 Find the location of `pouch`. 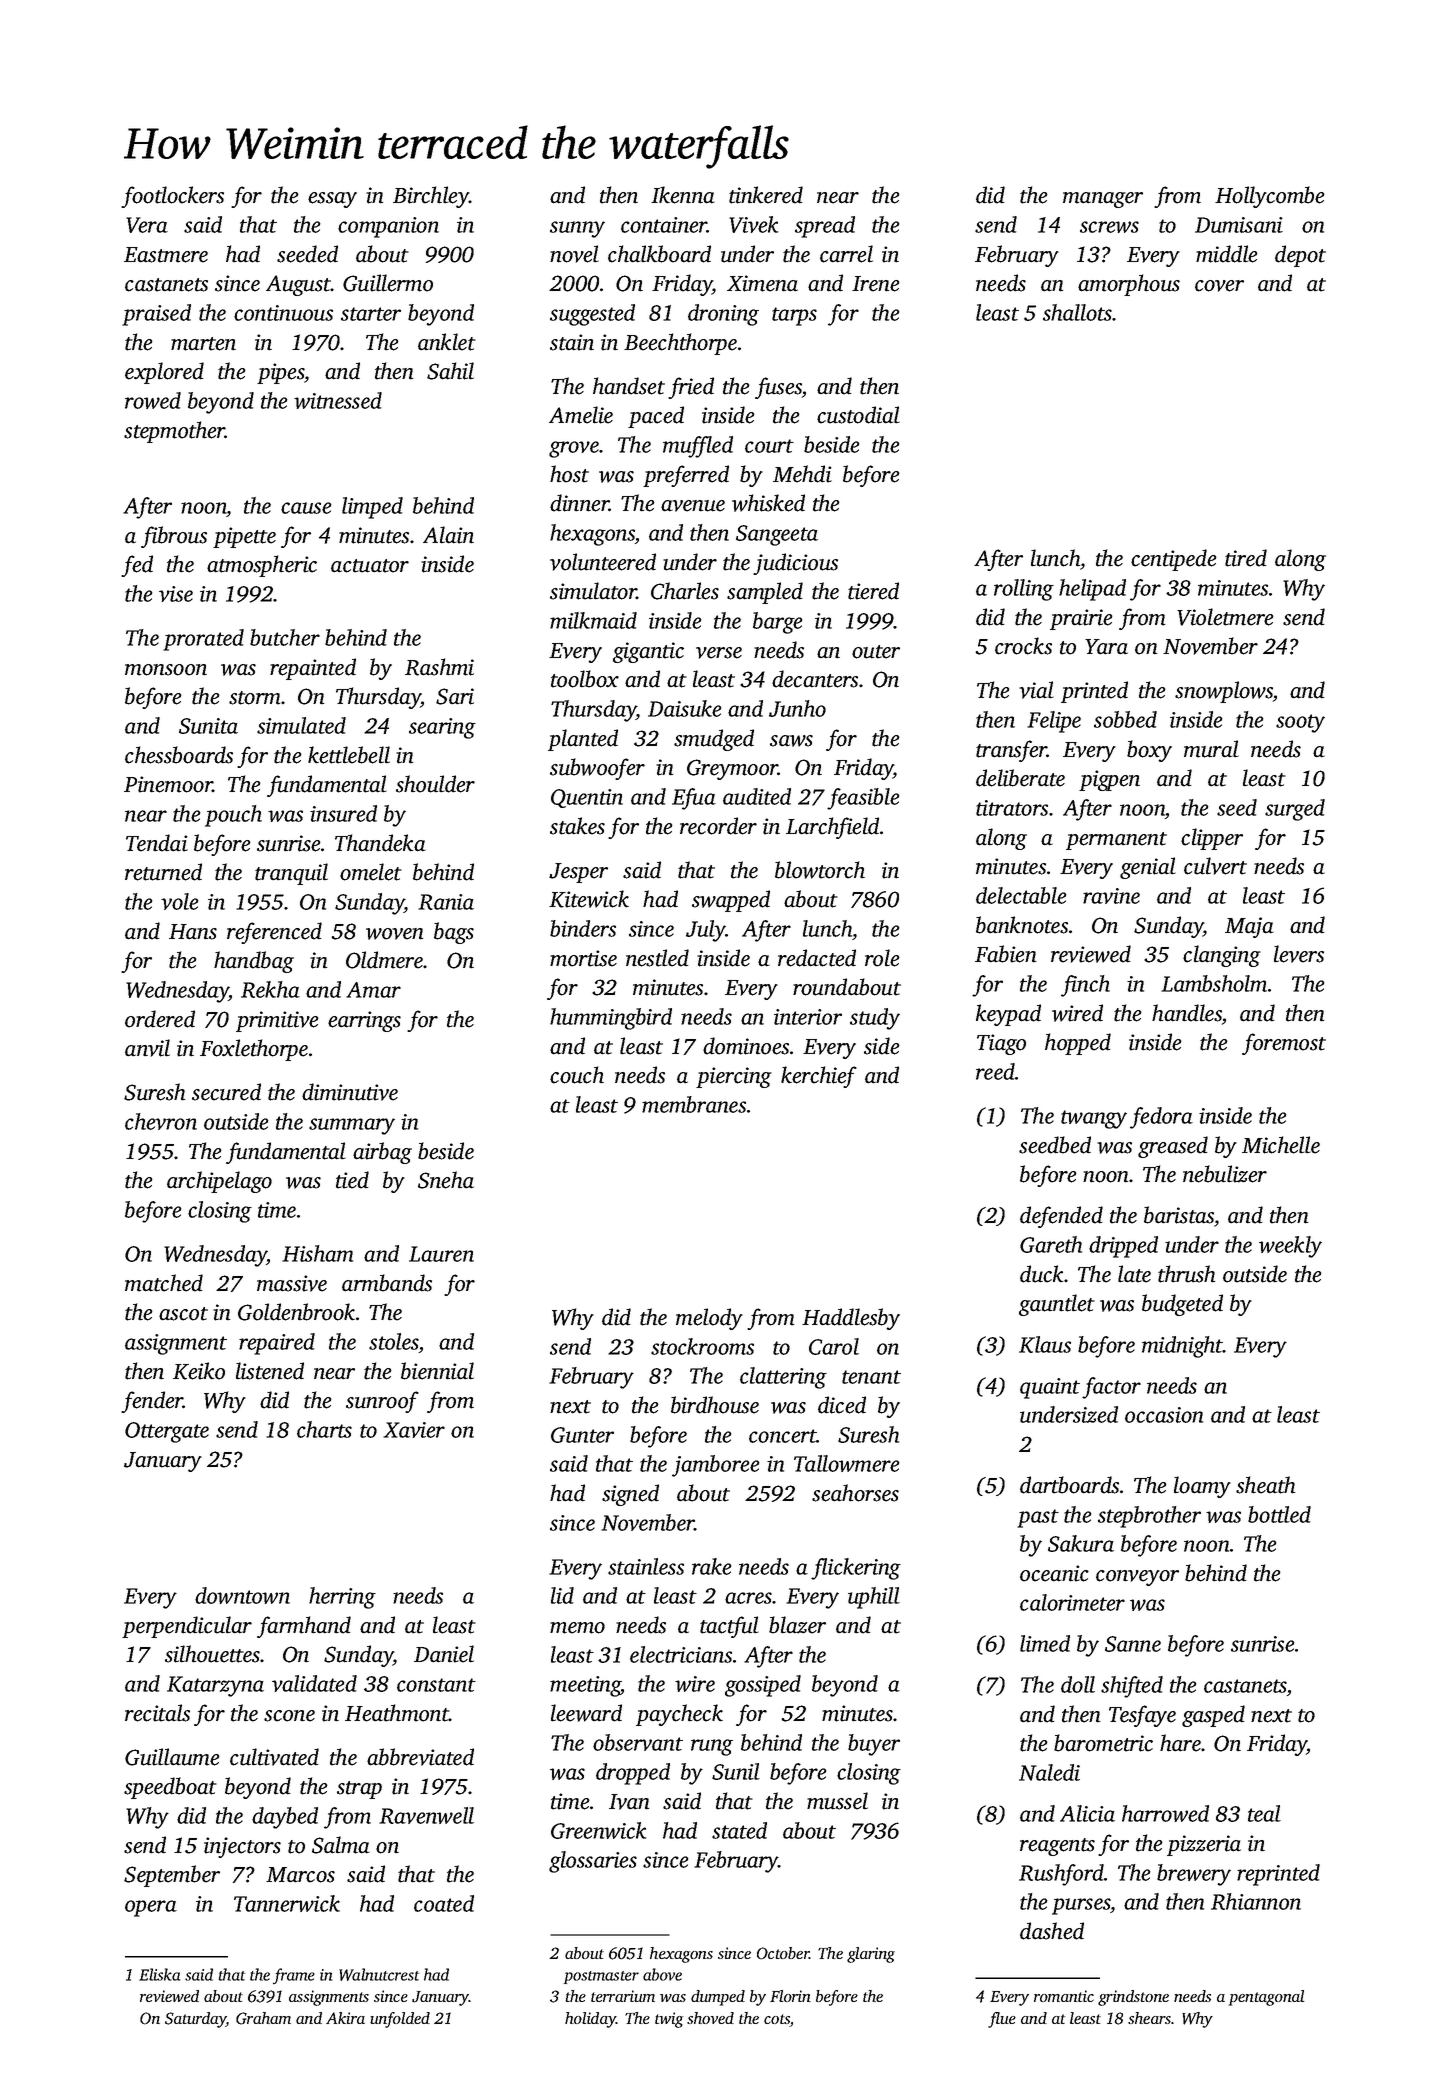

pouch is located at coordinates (233, 816).
